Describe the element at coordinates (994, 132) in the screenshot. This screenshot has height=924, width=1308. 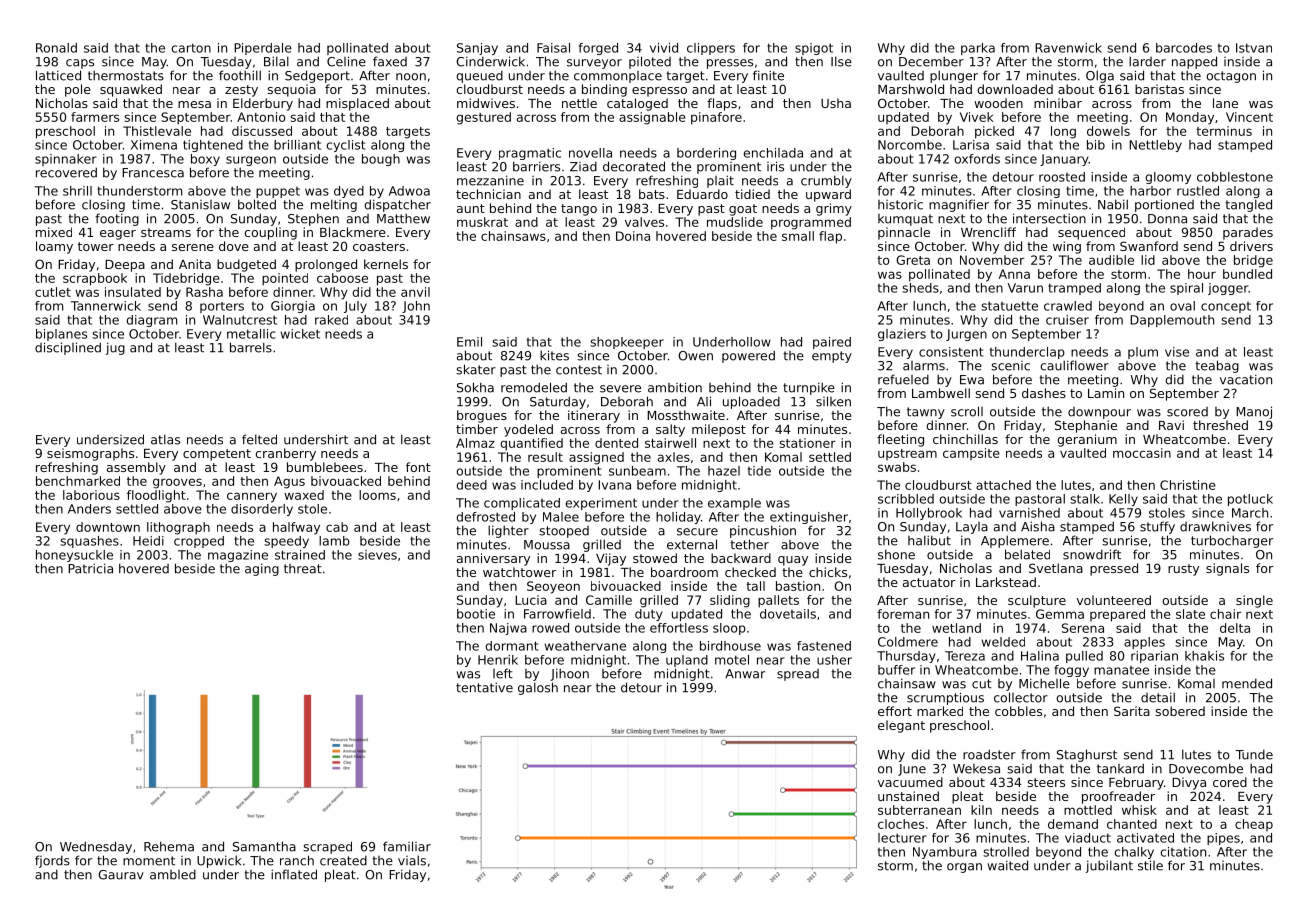
I see `picked` at that location.
